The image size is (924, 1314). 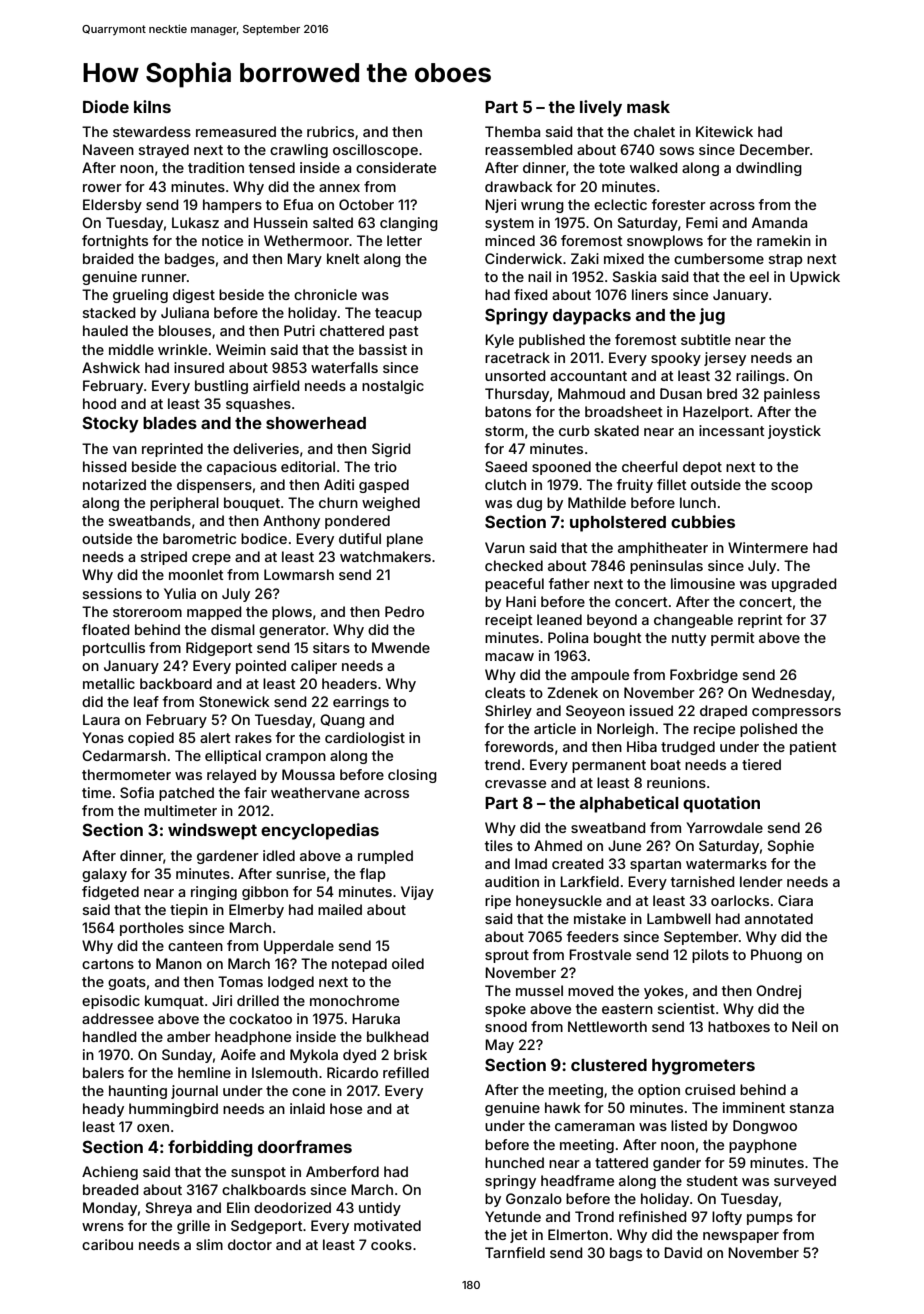 I want to click on Themba, so click(x=512, y=131).
